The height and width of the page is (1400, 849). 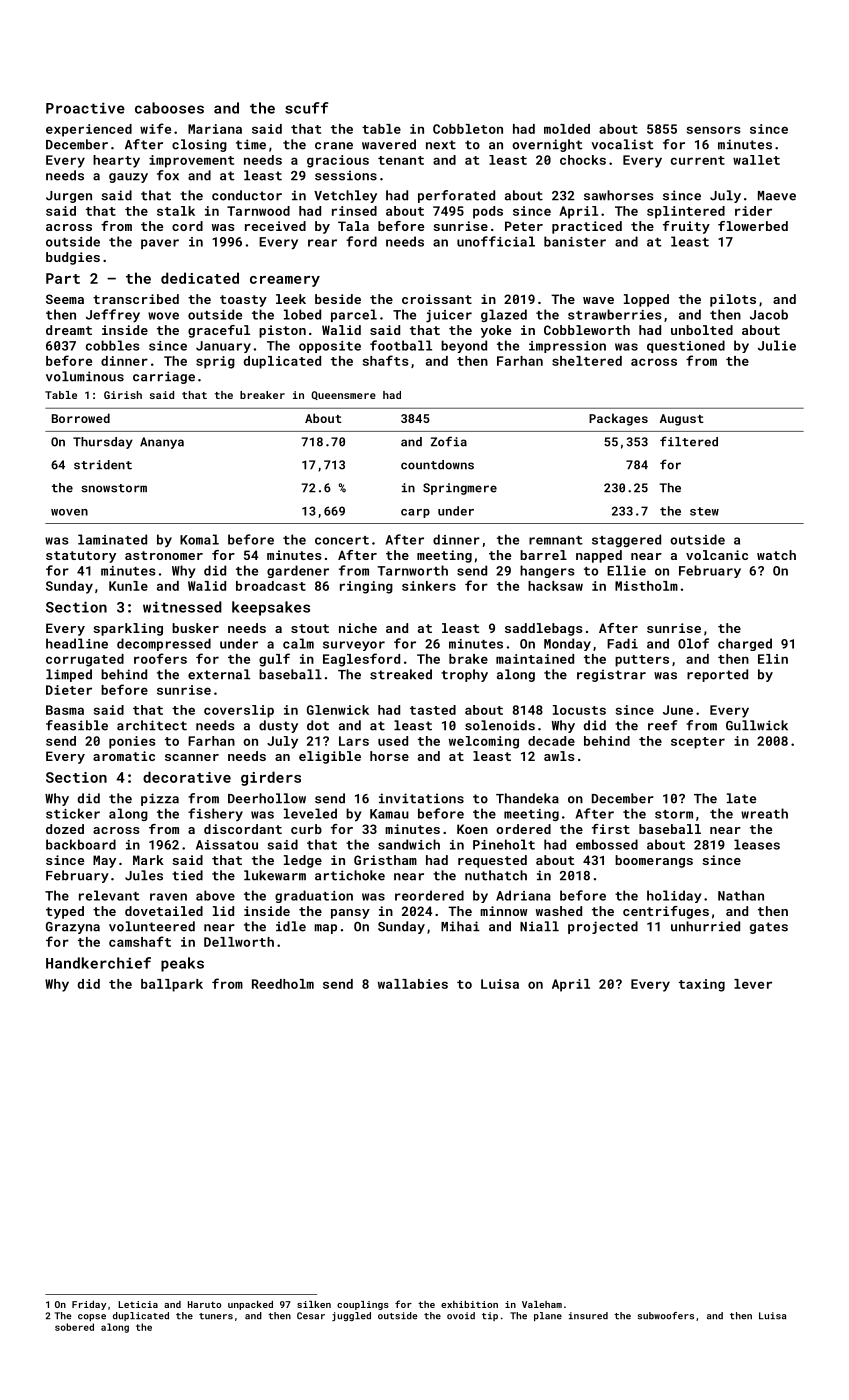 What do you see at coordinates (342, 540) in the page?
I see `concert` at bounding box center [342, 540].
